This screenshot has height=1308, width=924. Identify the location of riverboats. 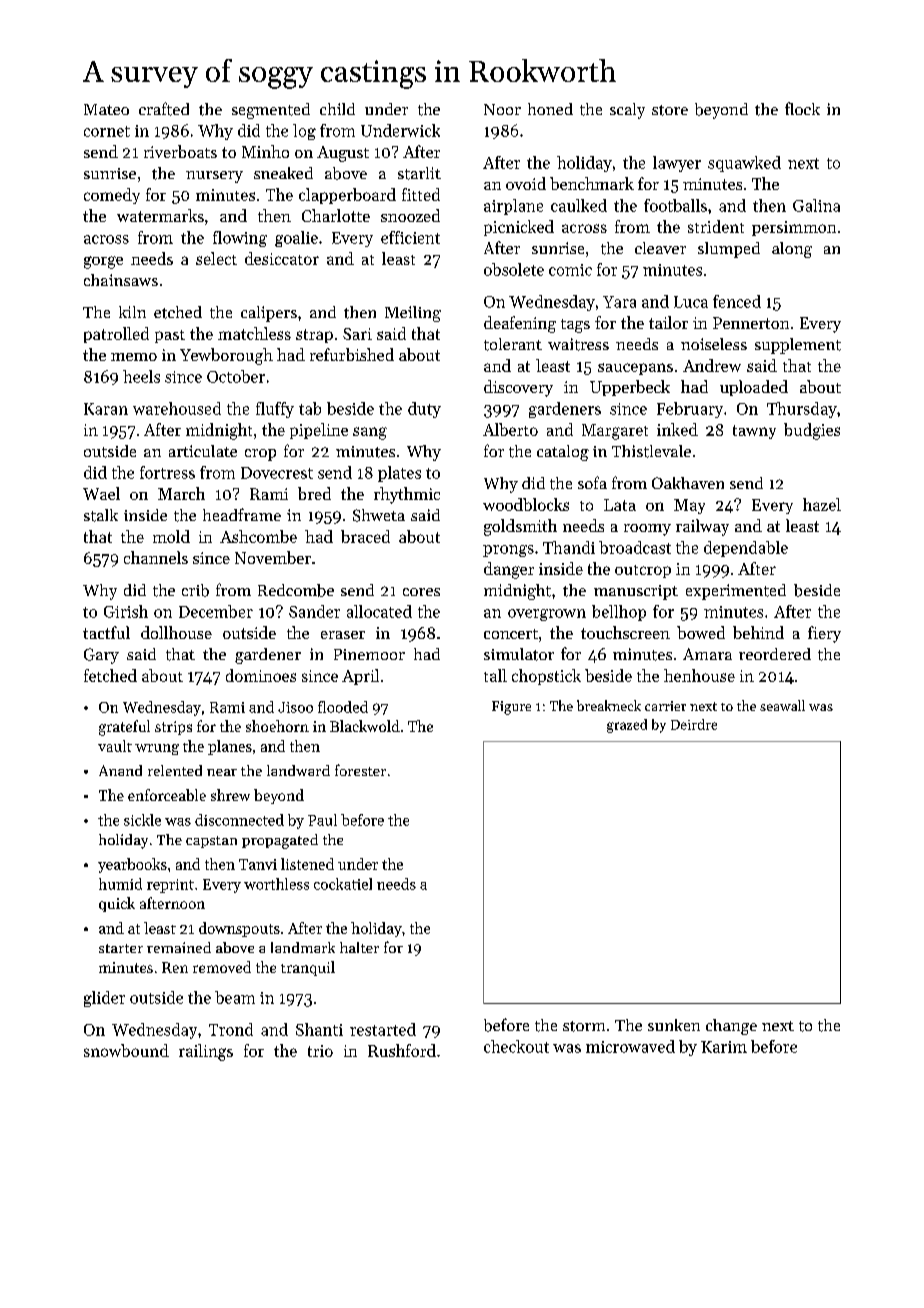
(180, 151).
